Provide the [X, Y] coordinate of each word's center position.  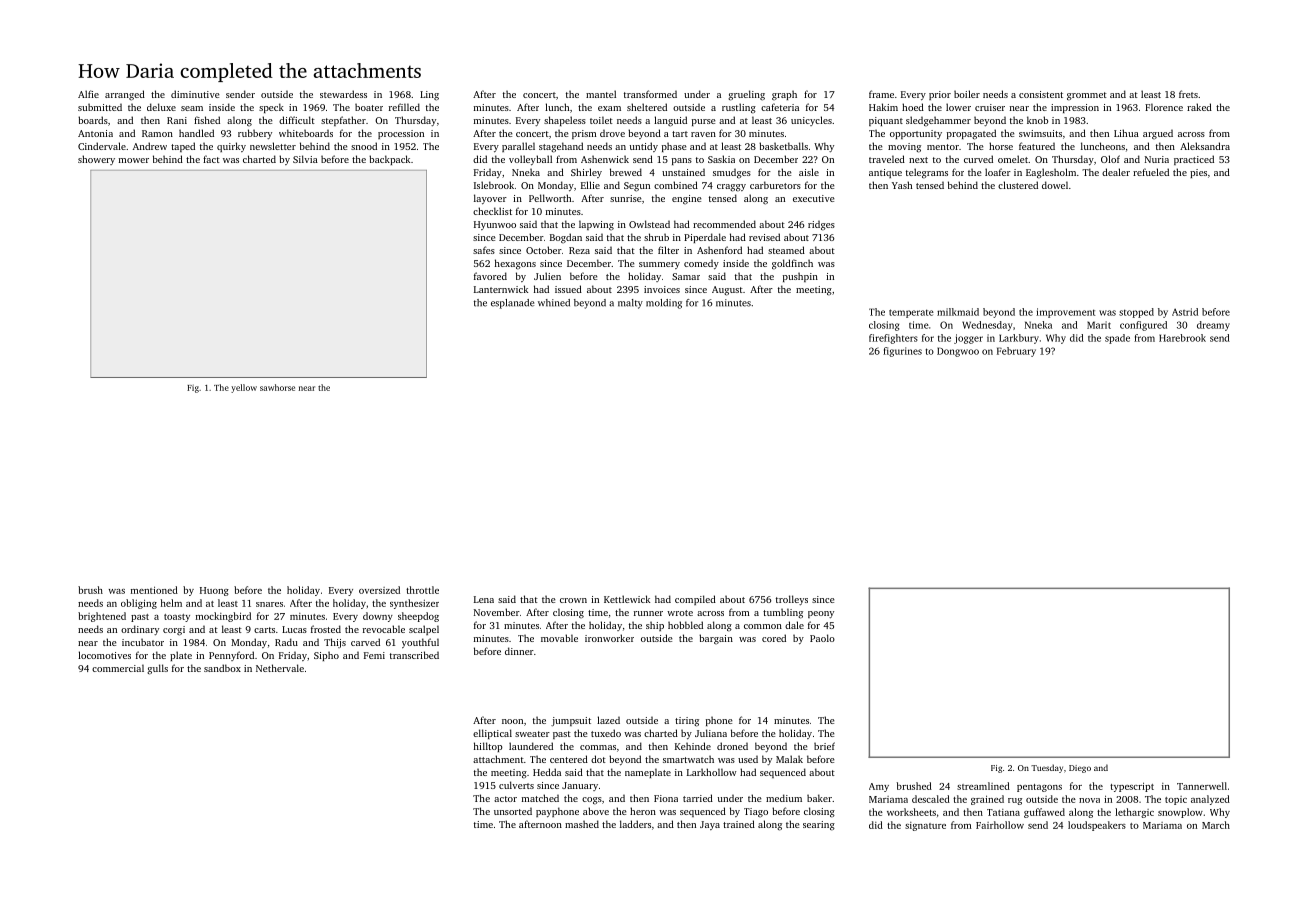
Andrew [150, 146]
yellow [244, 388]
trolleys [792, 600]
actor [505, 799]
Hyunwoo [495, 225]
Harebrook [1182, 338]
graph [784, 95]
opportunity [916, 134]
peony [821, 614]
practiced [1194, 160]
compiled [695, 600]
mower [134, 160]
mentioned [154, 590]
